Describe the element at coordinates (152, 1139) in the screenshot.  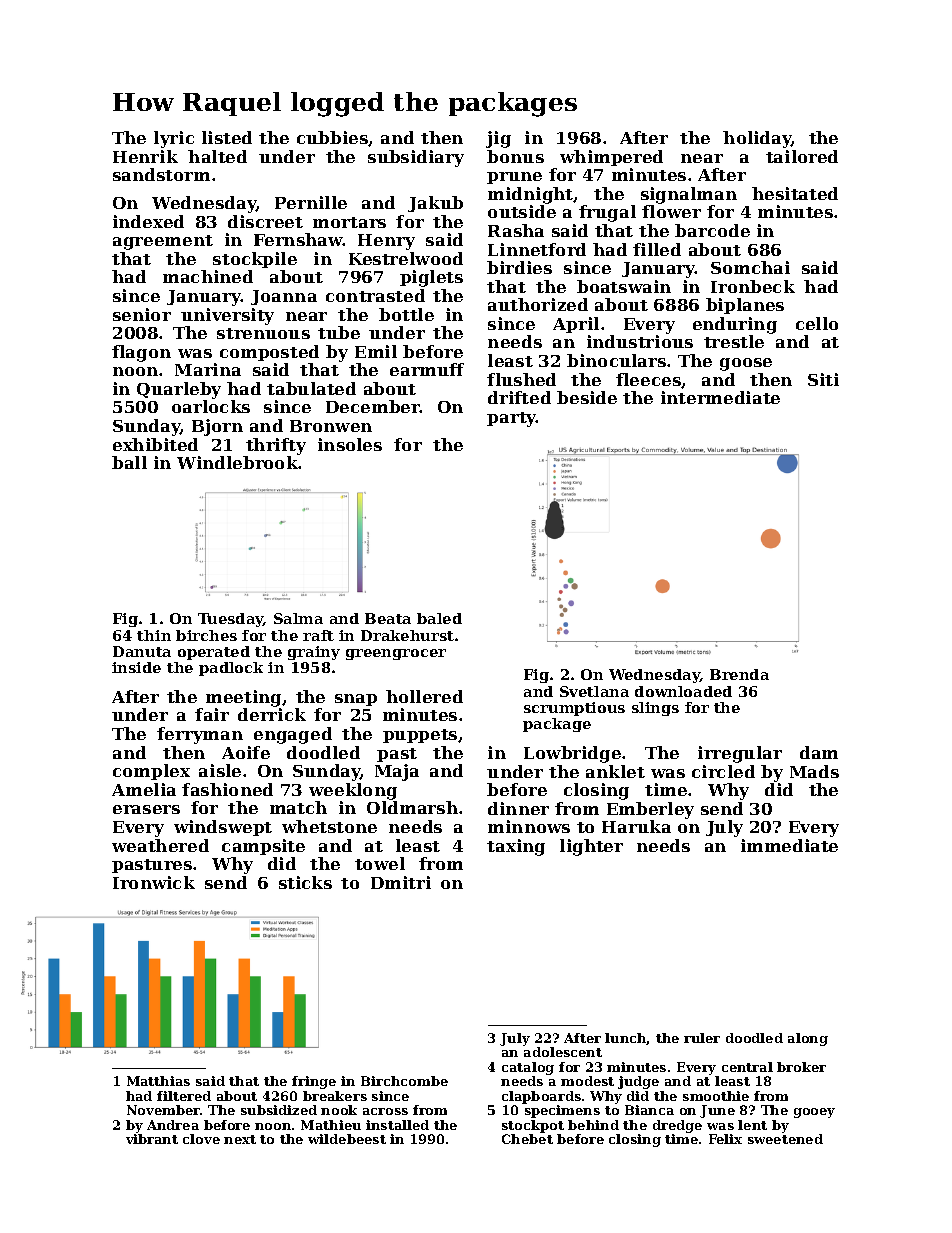
I see `vibrant` at that location.
